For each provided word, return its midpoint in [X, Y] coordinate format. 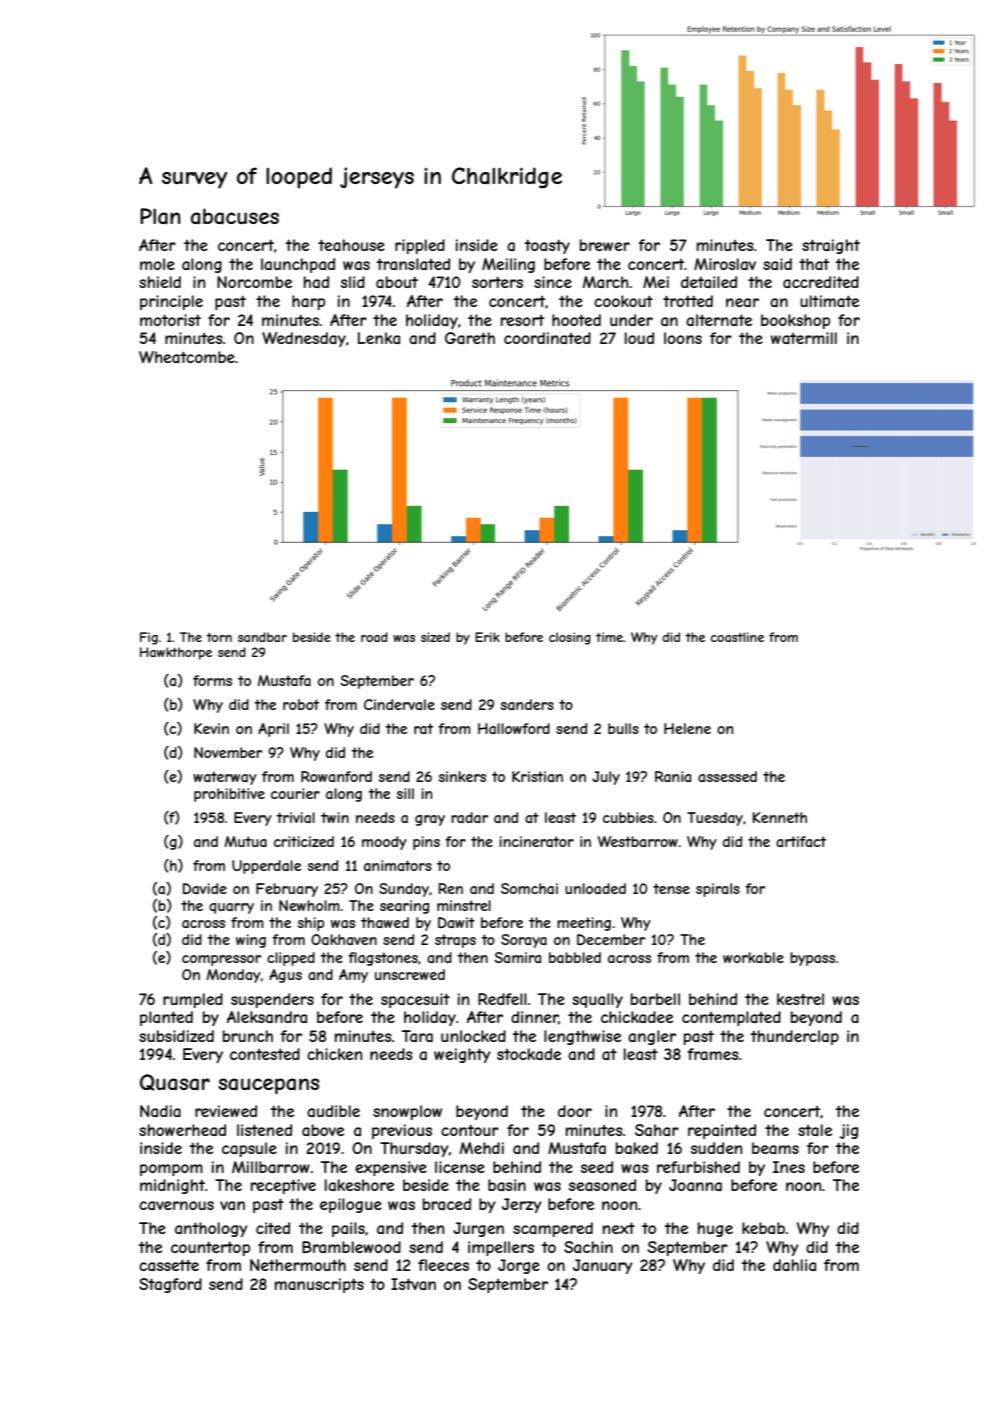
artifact [801, 841]
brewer [605, 245]
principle [171, 302]
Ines [789, 1167]
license [460, 1167]
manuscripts [319, 1285]
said [777, 264]
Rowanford [336, 776]
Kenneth [780, 817]
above [323, 1130]
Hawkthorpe [176, 653]
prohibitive [229, 795]
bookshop [795, 321]
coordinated [547, 338]
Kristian [537, 776]
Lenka [379, 338]
